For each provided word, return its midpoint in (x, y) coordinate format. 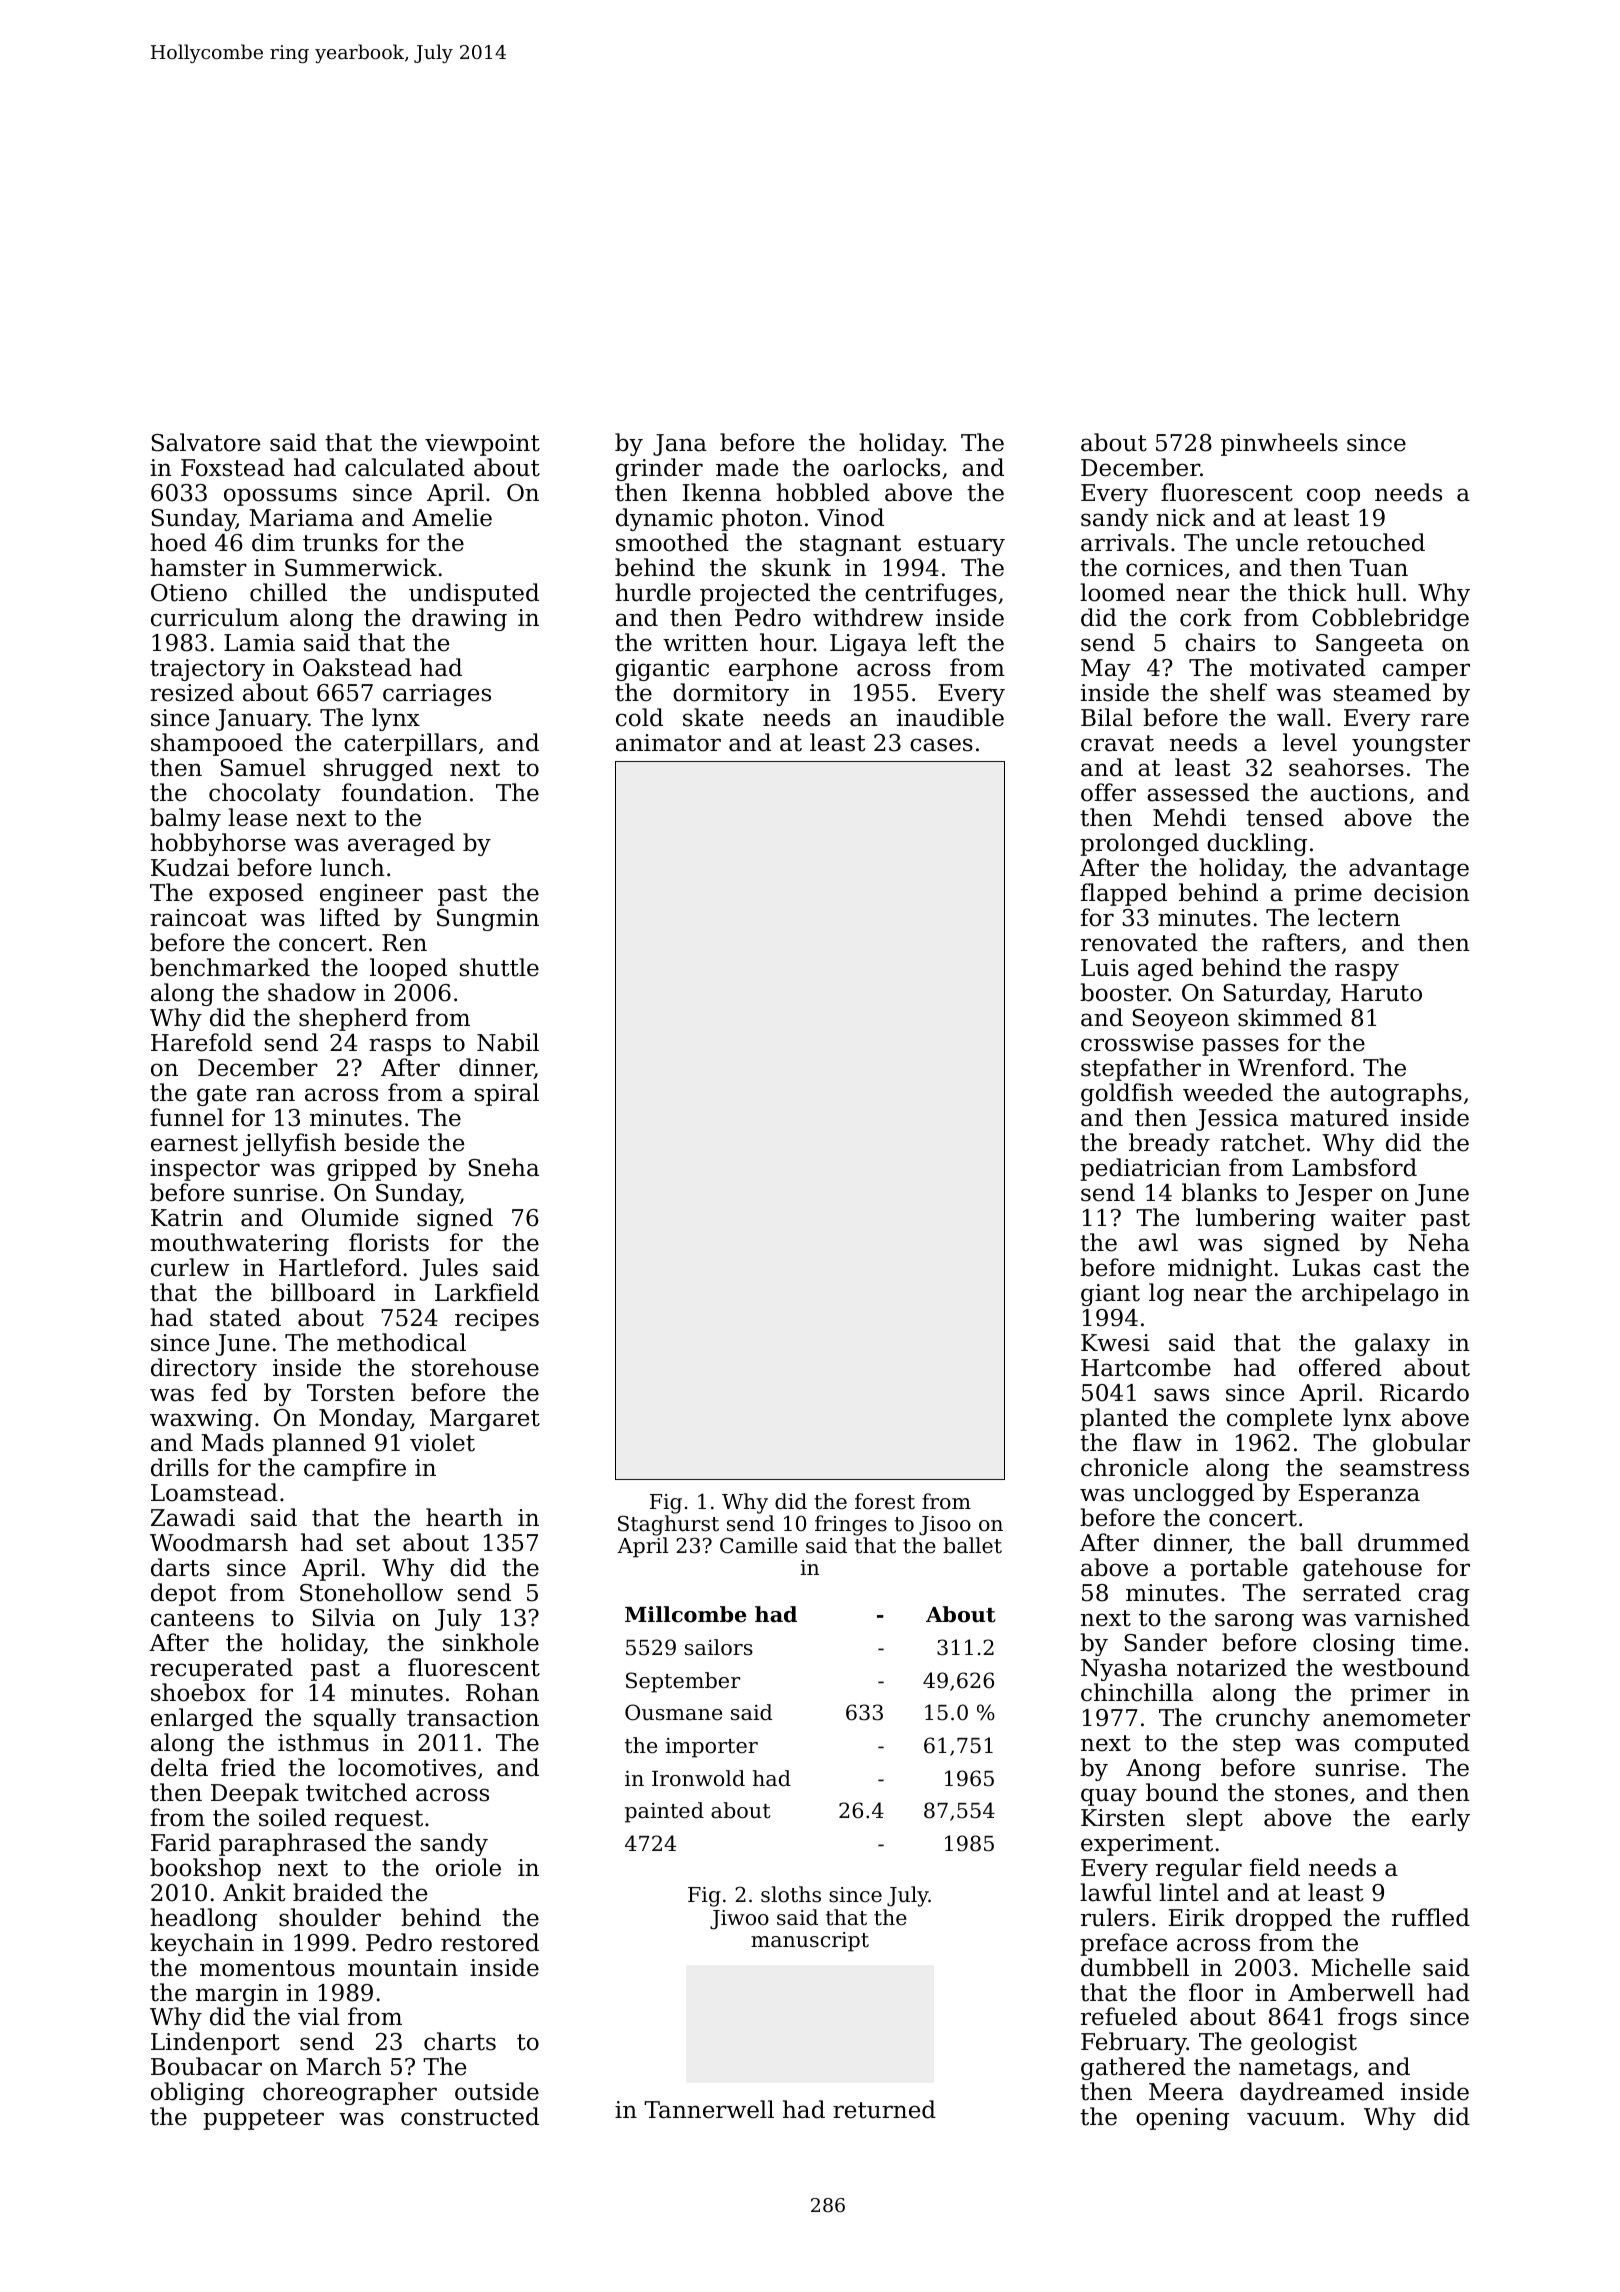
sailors (719, 1647)
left (937, 642)
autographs (1396, 1094)
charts (460, 2041)
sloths (791, 1894)
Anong (1163, 1770)
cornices (1174, 568)
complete (1279, 1419)
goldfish (1127, 1094)
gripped (372, 1169)
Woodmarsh (219, 1542)
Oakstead (357, 667)
